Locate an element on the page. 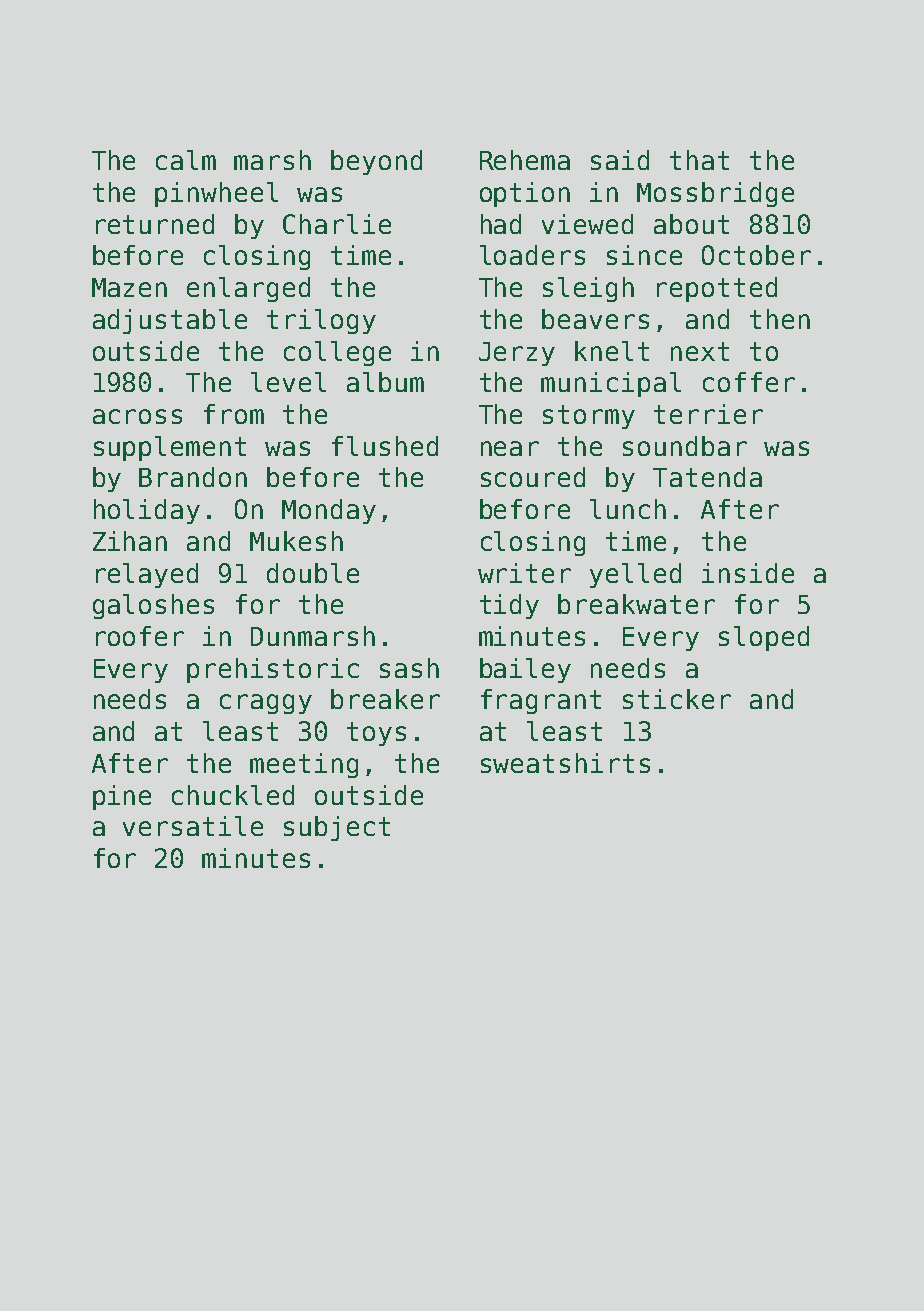 This document has height=1311, width=924. writer is located at coordinates (524, 573).
